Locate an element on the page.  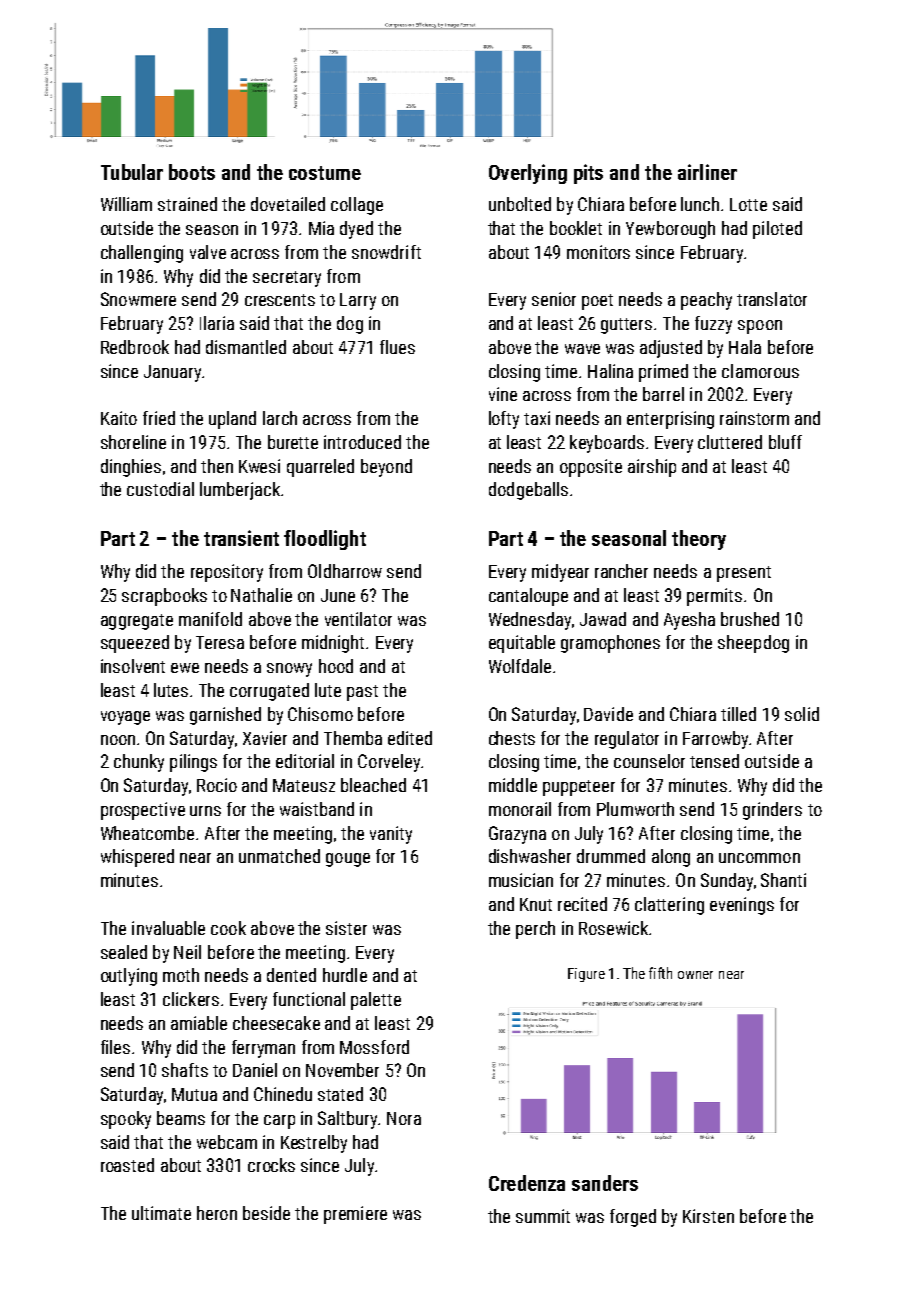
Overlying is located at coordinates (528, 174).
